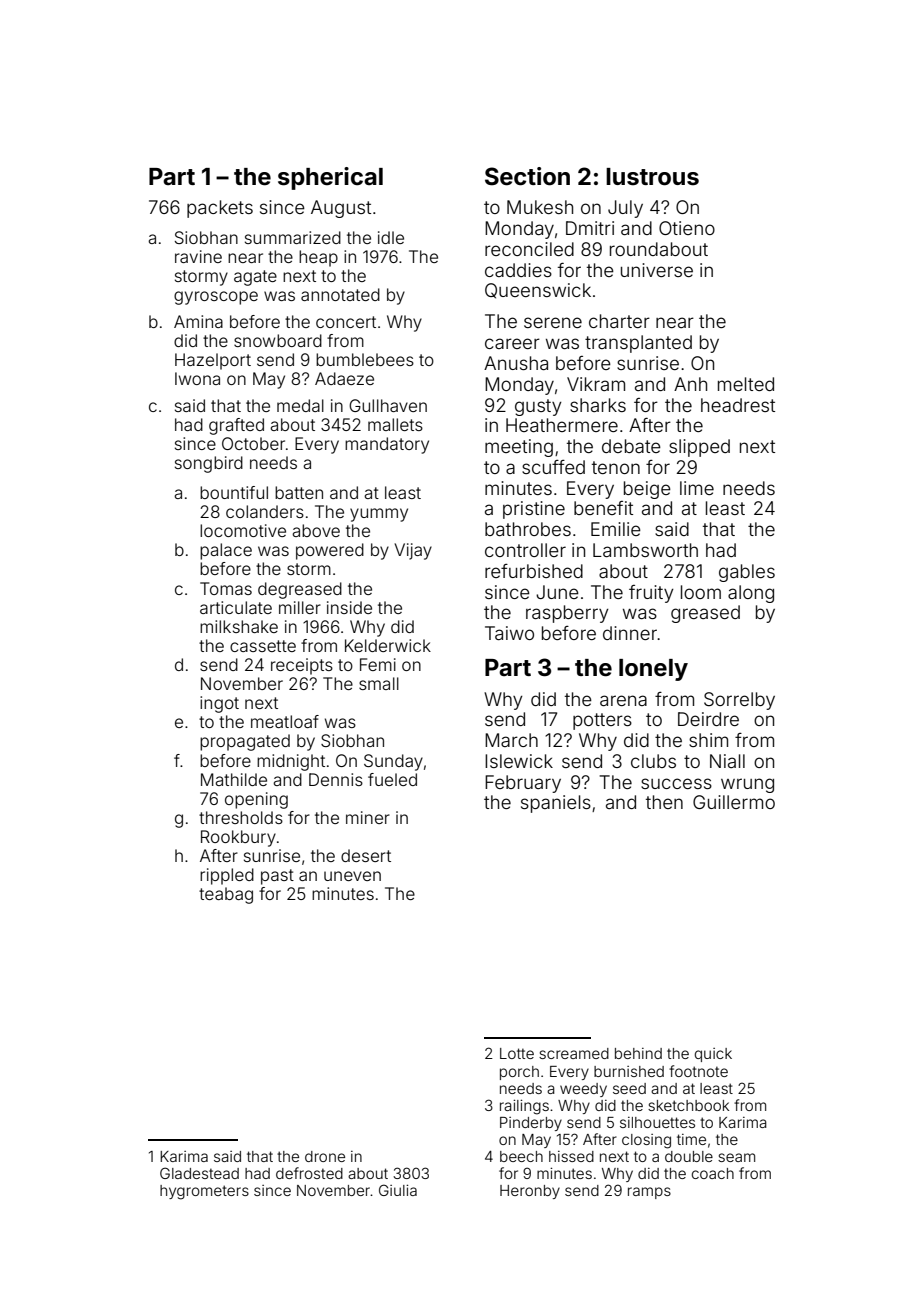 The height and width of the screenshot is (1311, 924). I want to click on Giulia, so click(398, 1190).
